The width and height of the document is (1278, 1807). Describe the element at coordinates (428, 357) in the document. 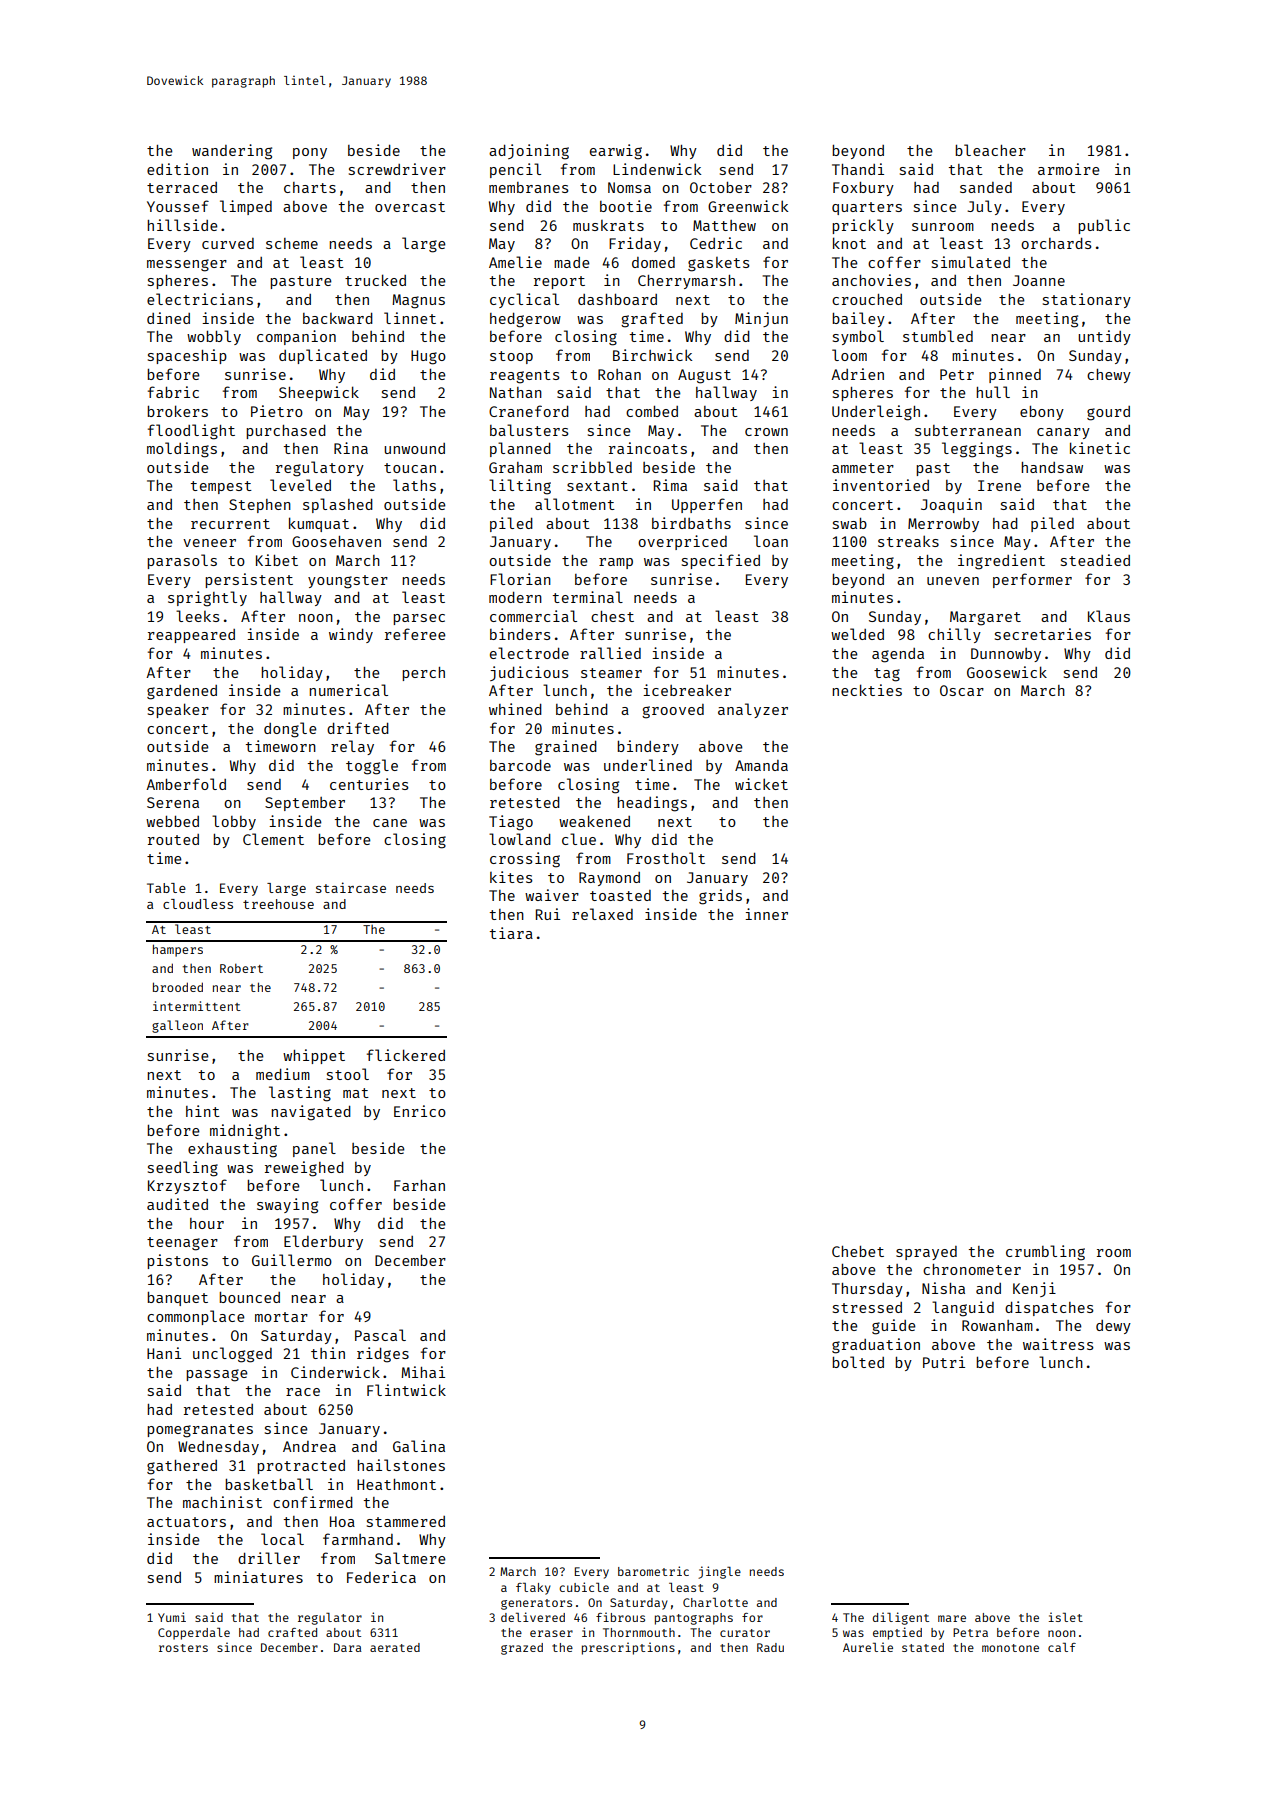

I see `Hugo` at that location.
